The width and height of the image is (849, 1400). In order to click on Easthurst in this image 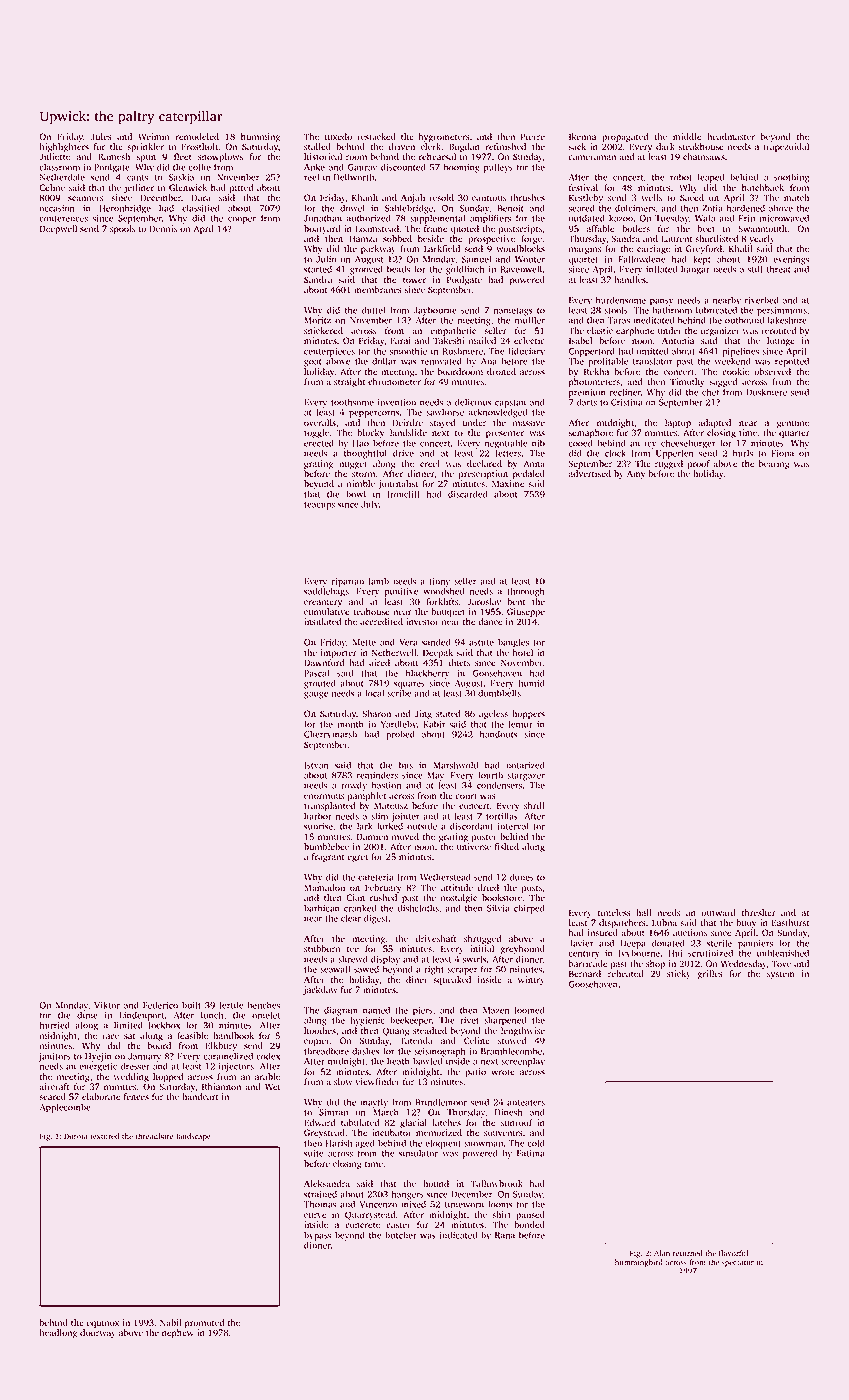, I will do `click(790, 922)`.
